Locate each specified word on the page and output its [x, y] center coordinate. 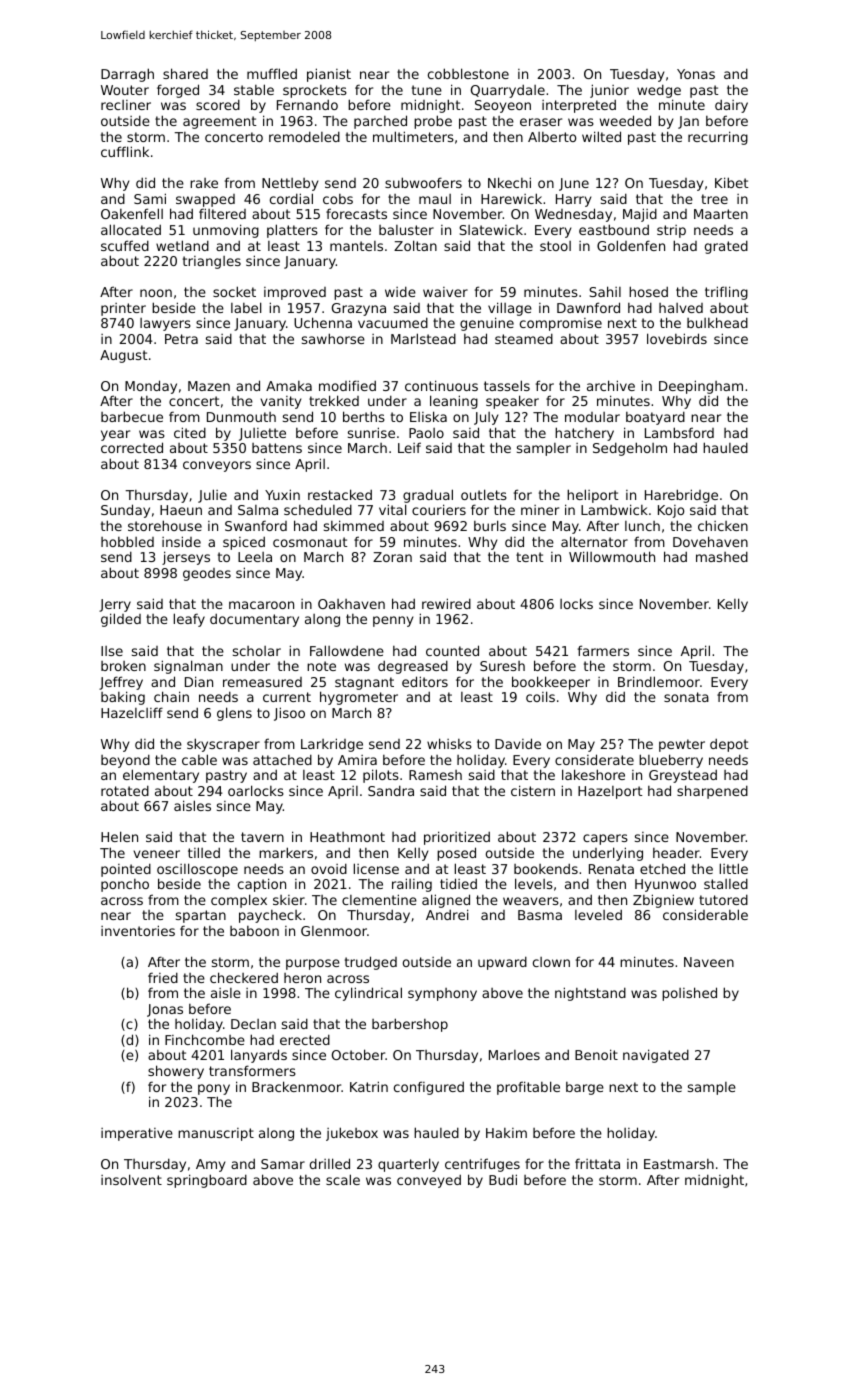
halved [681, 308]
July [486, 418]
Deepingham [701, 387]
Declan [253, 1024]
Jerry [115, 605]
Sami [150, 198]
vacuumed [393, 322]
